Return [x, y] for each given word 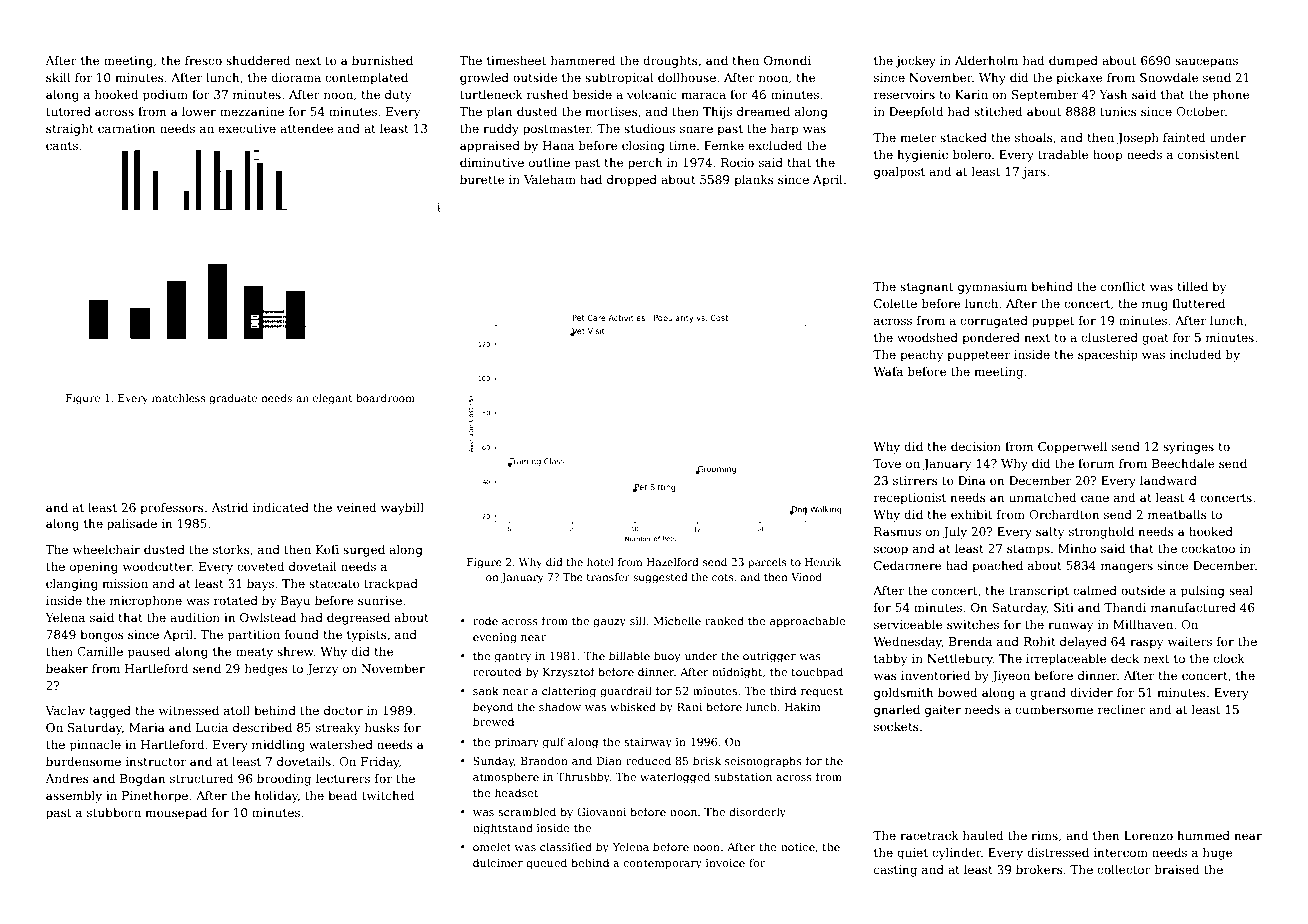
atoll [237, 710]
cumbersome [1054, 709]
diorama [296, 77]
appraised [490, 147]
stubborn [114, 812]
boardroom [385, 398]
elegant [333, 399]
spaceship [1108, 356]
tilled [1192, 286]
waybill [402, 509]
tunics [1118, 111]
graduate [233, 399]
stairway [648, 743]
